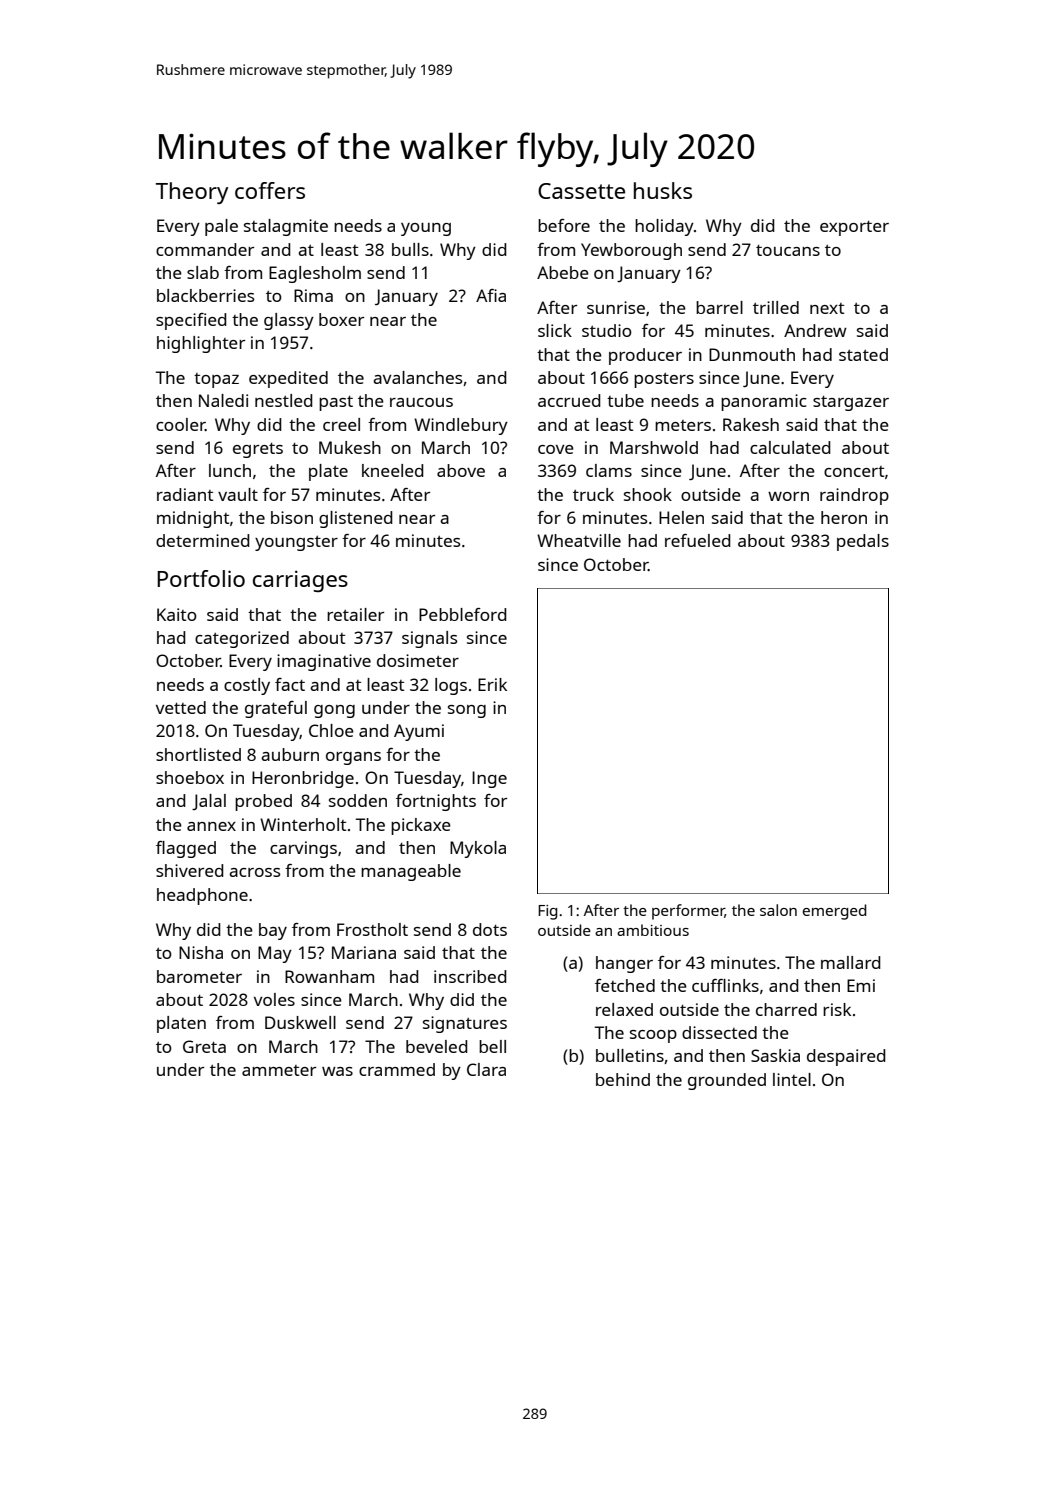 This screenshot has width=1045, height=1485. What do you see at coordinates (204, 1046) in the screenshot?
I see `Greta` at bounding box center [204, 1046].
